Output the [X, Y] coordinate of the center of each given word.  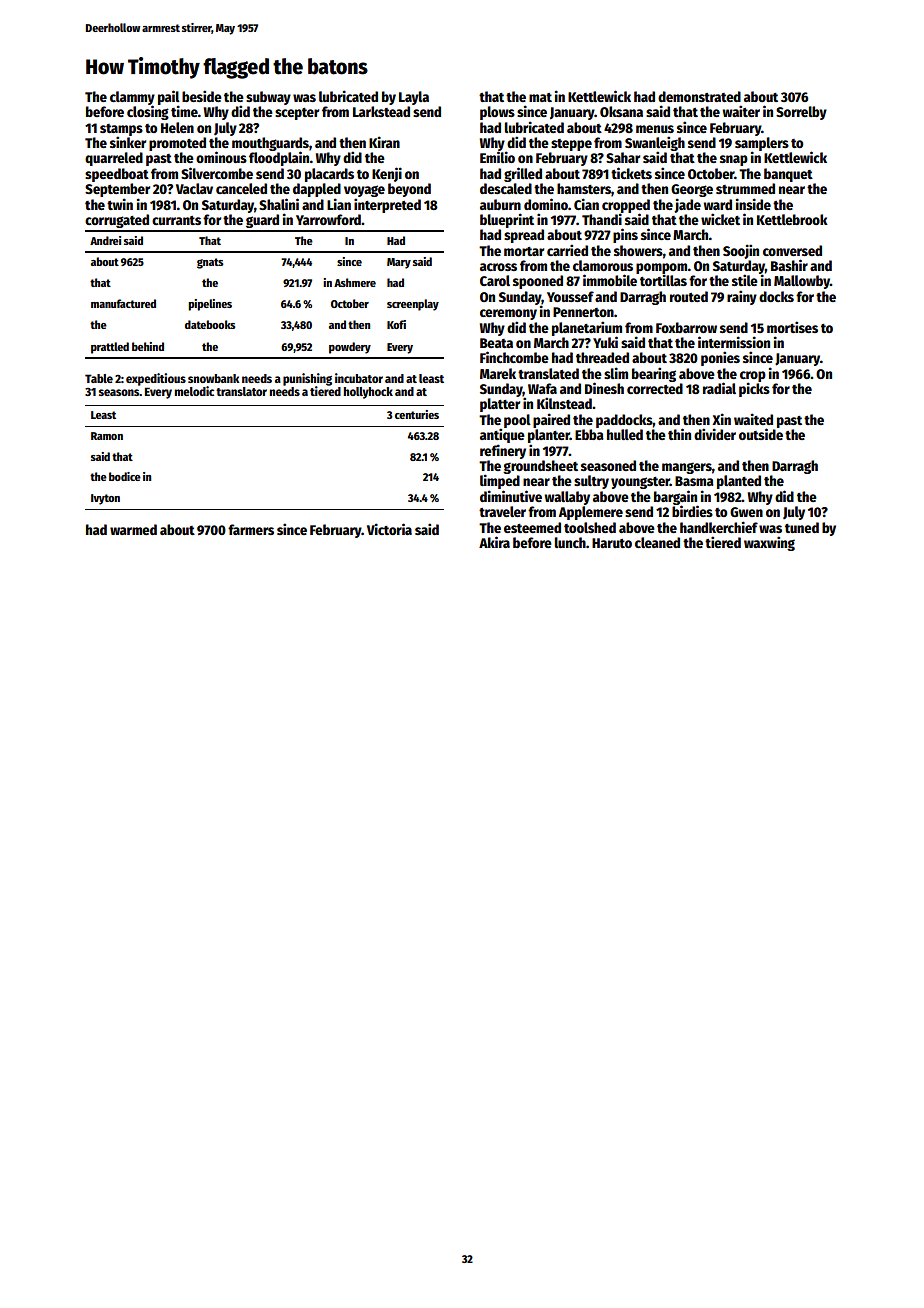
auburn [500, 204]
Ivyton [105, 499]
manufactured [123, 303]
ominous [221, 157]
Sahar [623, 157]
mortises [792, 327]
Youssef [570, 296]
